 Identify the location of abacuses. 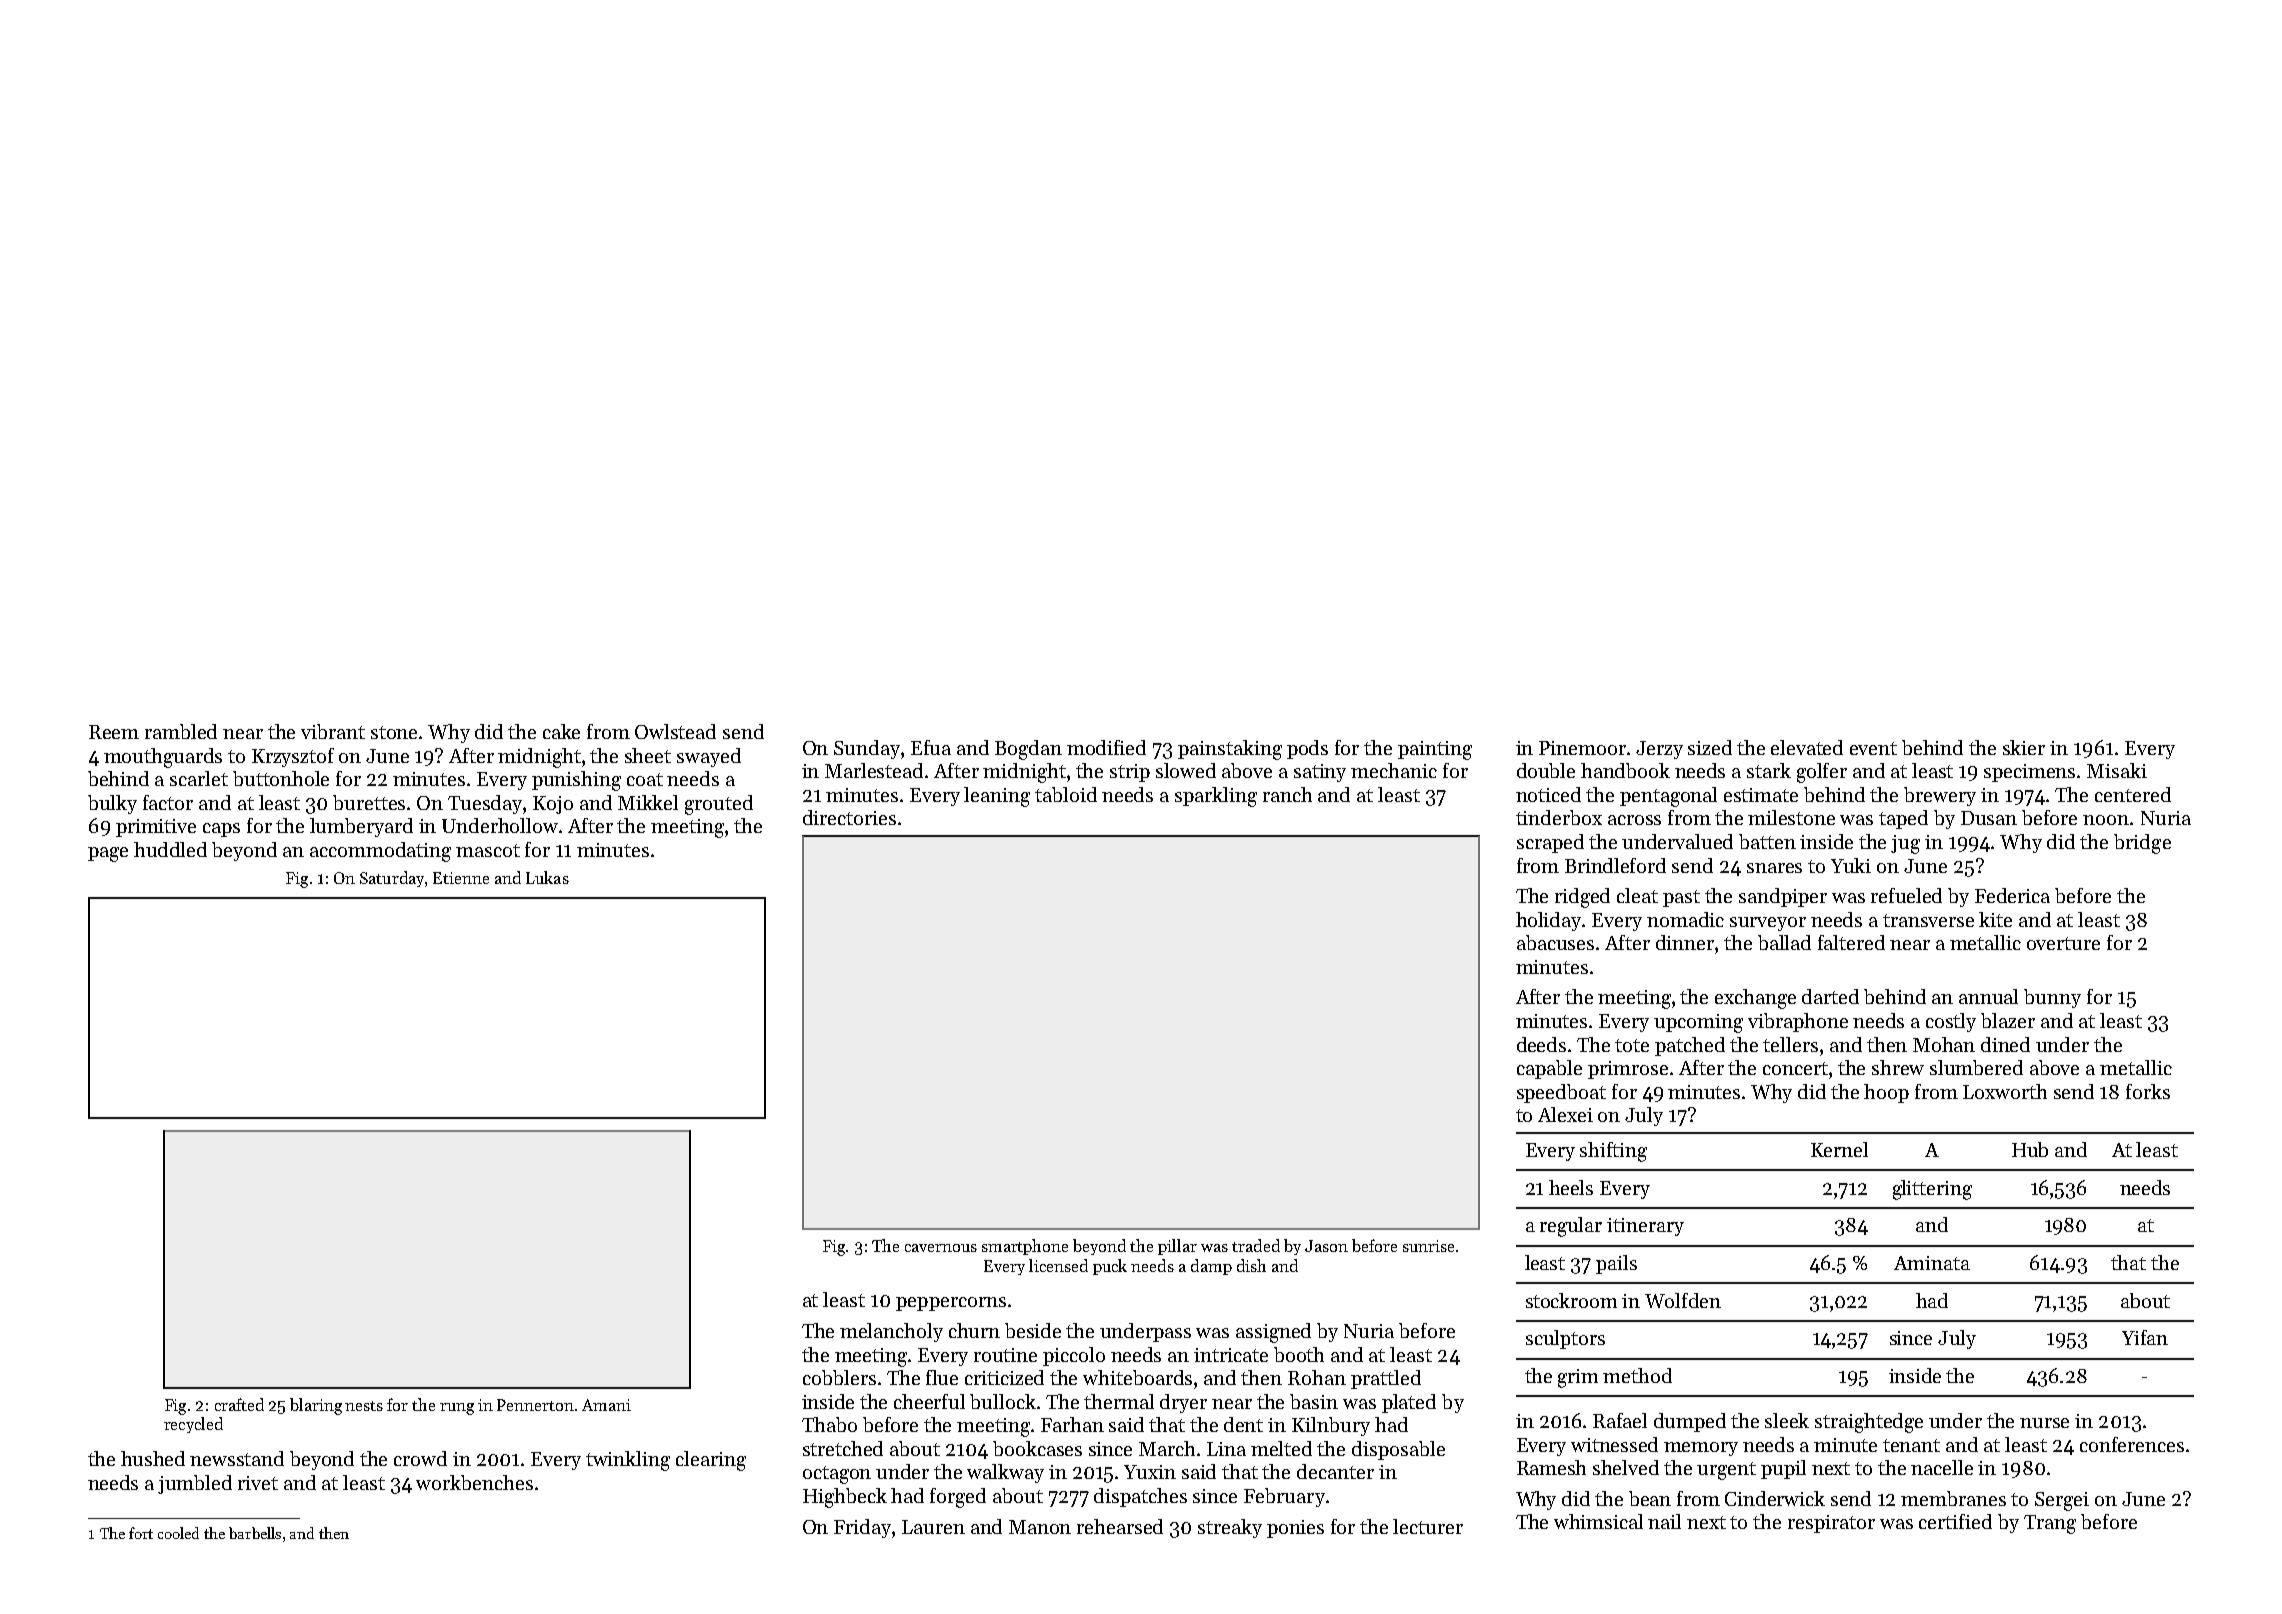
(1555, 942).
